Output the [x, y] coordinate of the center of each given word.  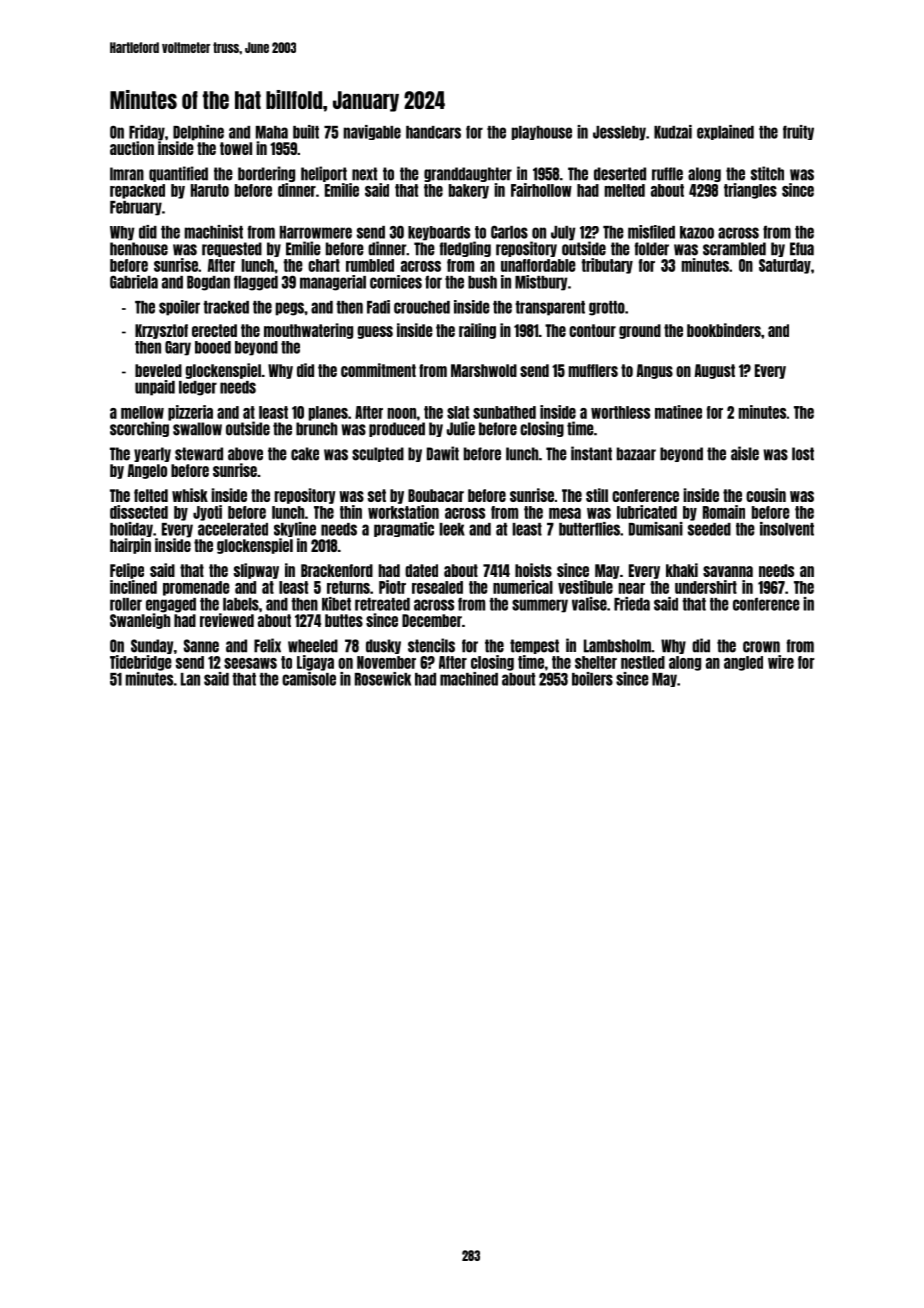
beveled [158, 370]
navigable [372, 132]
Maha [272, 132]
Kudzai [673, 132]
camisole [309, 679]
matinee [678, 412]
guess [375, 332]
